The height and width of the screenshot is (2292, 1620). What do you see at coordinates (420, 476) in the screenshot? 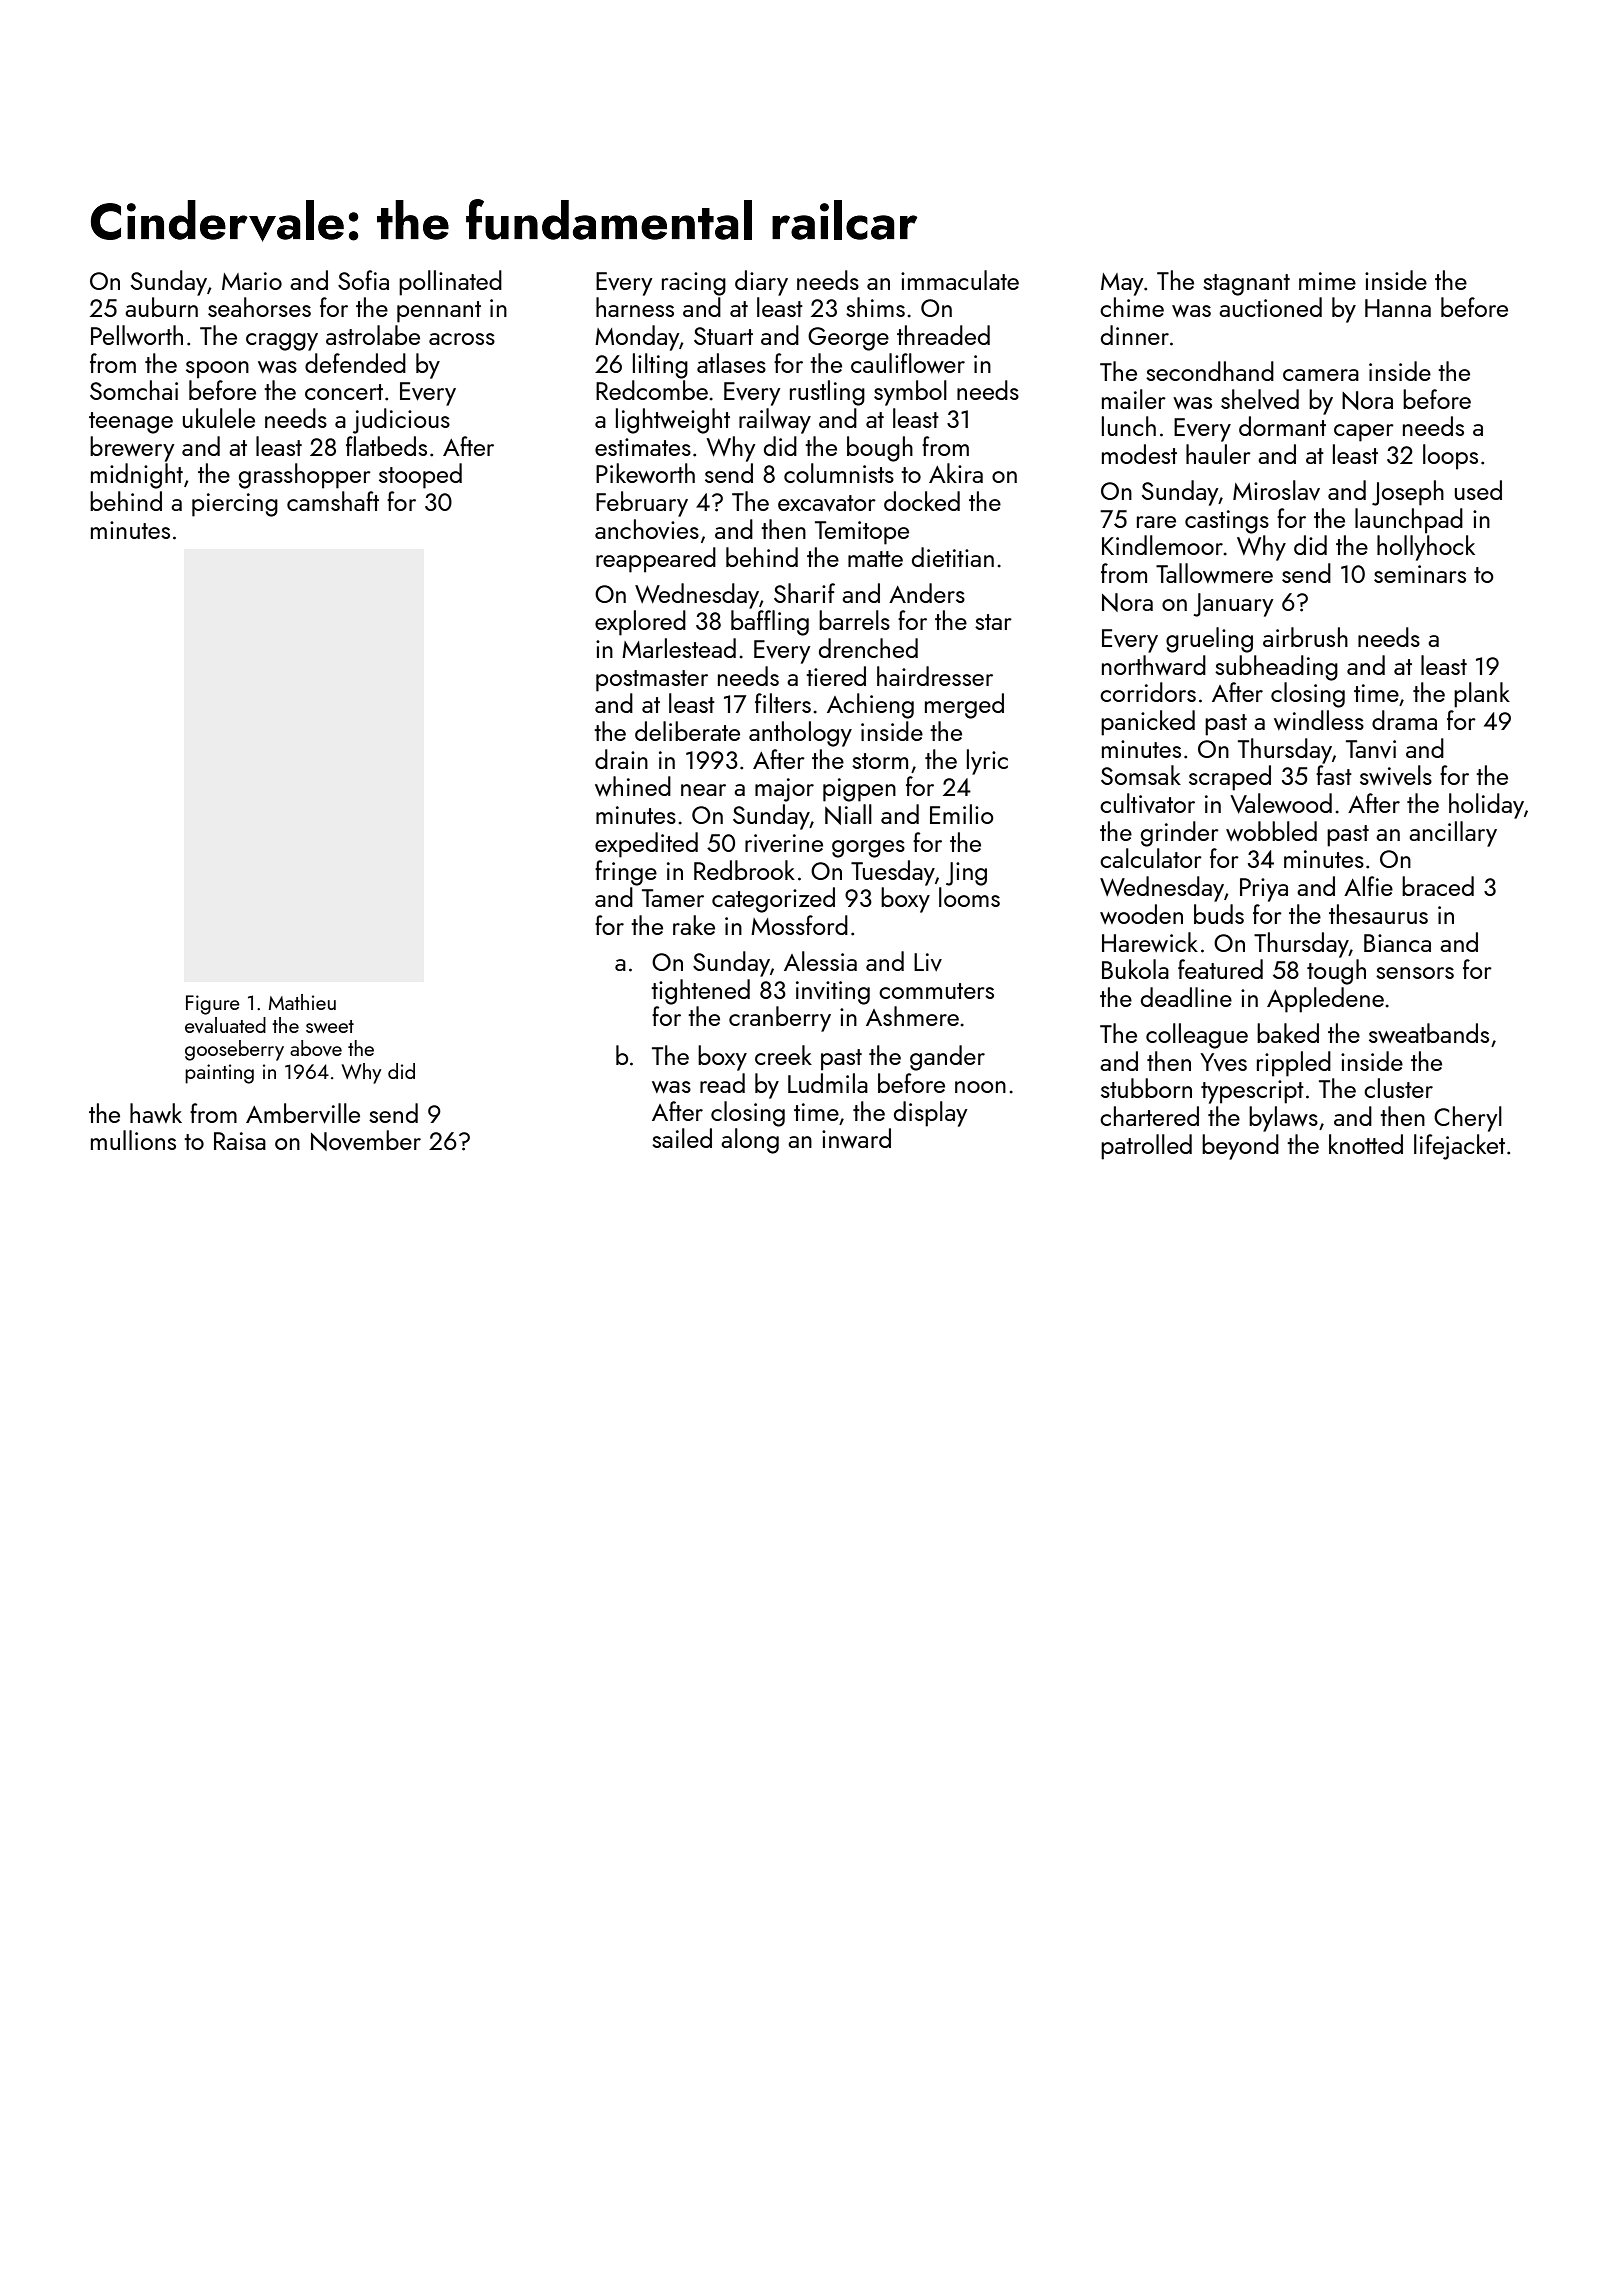
I see `stooped` at bounding box center [420, 476].
